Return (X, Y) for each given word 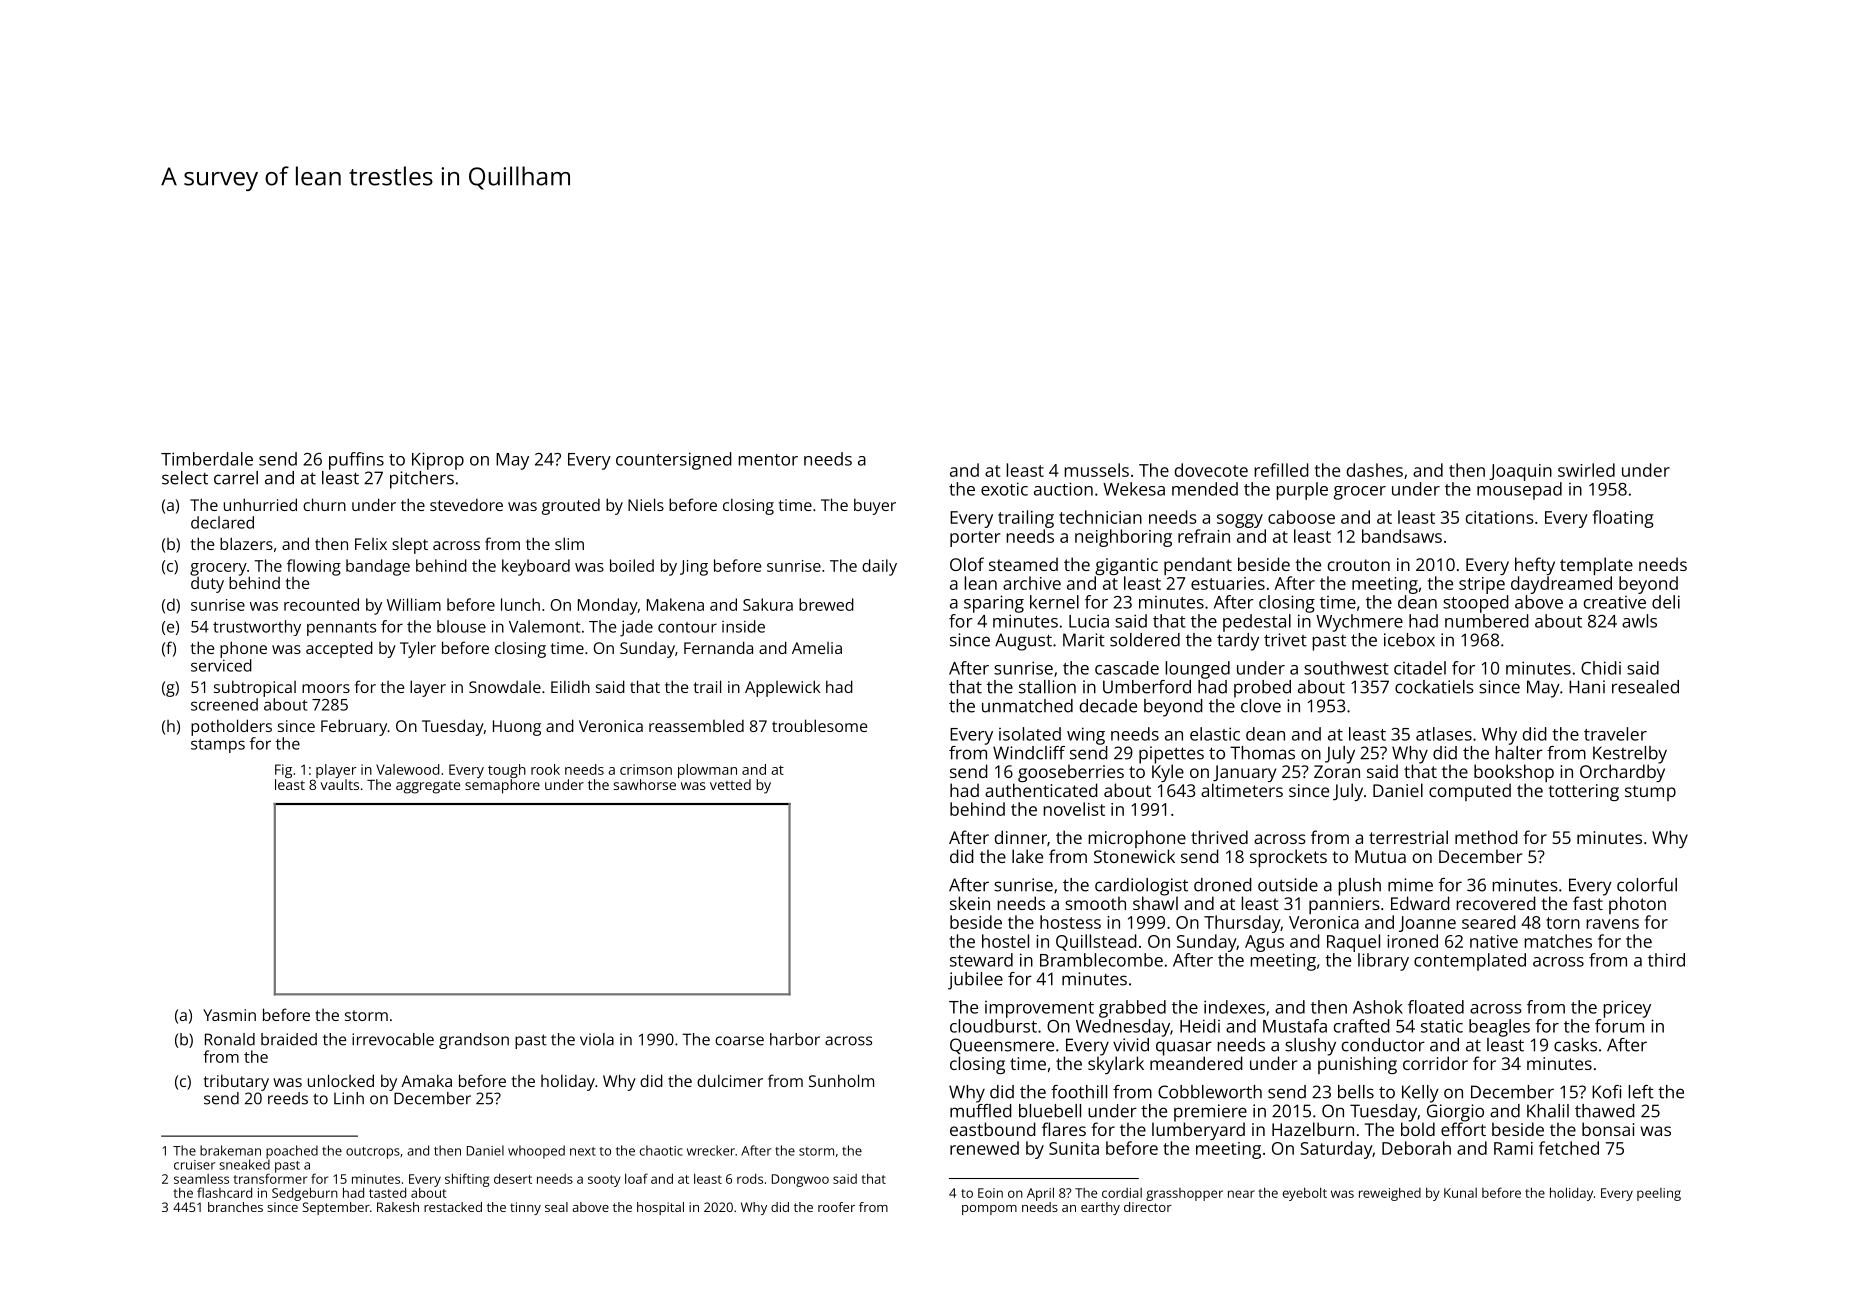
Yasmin (229, 1015)
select (185, 478)
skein (970, 903)
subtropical (255, 688)
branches (235, 1207)
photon (1637, 905)
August (1023, 642)
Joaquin (1520, 472)
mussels (1096, 470)
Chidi (1601, 668)
